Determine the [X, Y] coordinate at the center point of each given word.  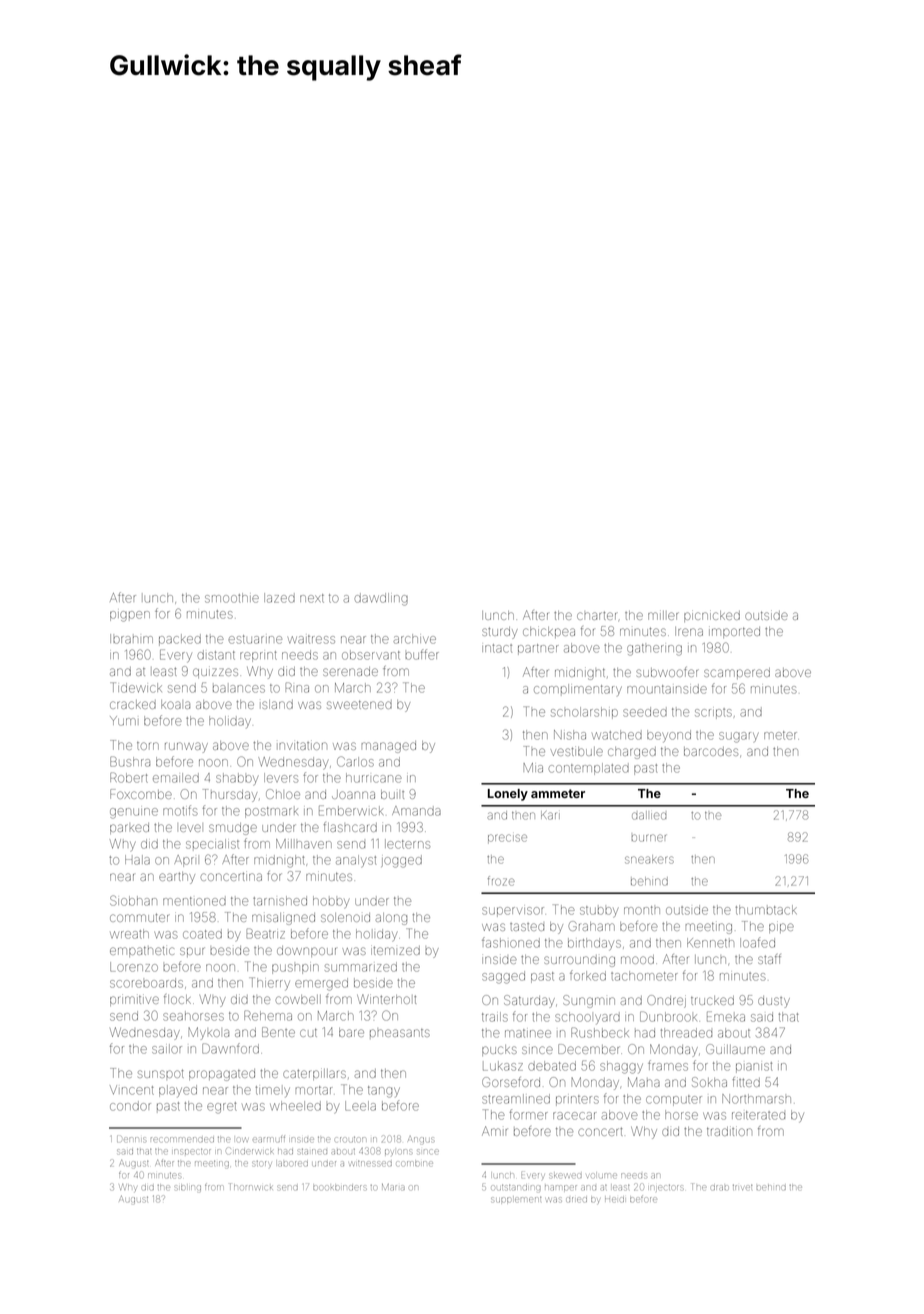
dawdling [381, 599]
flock [177, 999]
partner [538, 649]
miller [663, 615]
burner [649, 838]
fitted [746, 1082]
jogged [401, 861]
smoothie [232, 598]
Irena [689, 631]
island [277, 704]
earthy [177, 878]
